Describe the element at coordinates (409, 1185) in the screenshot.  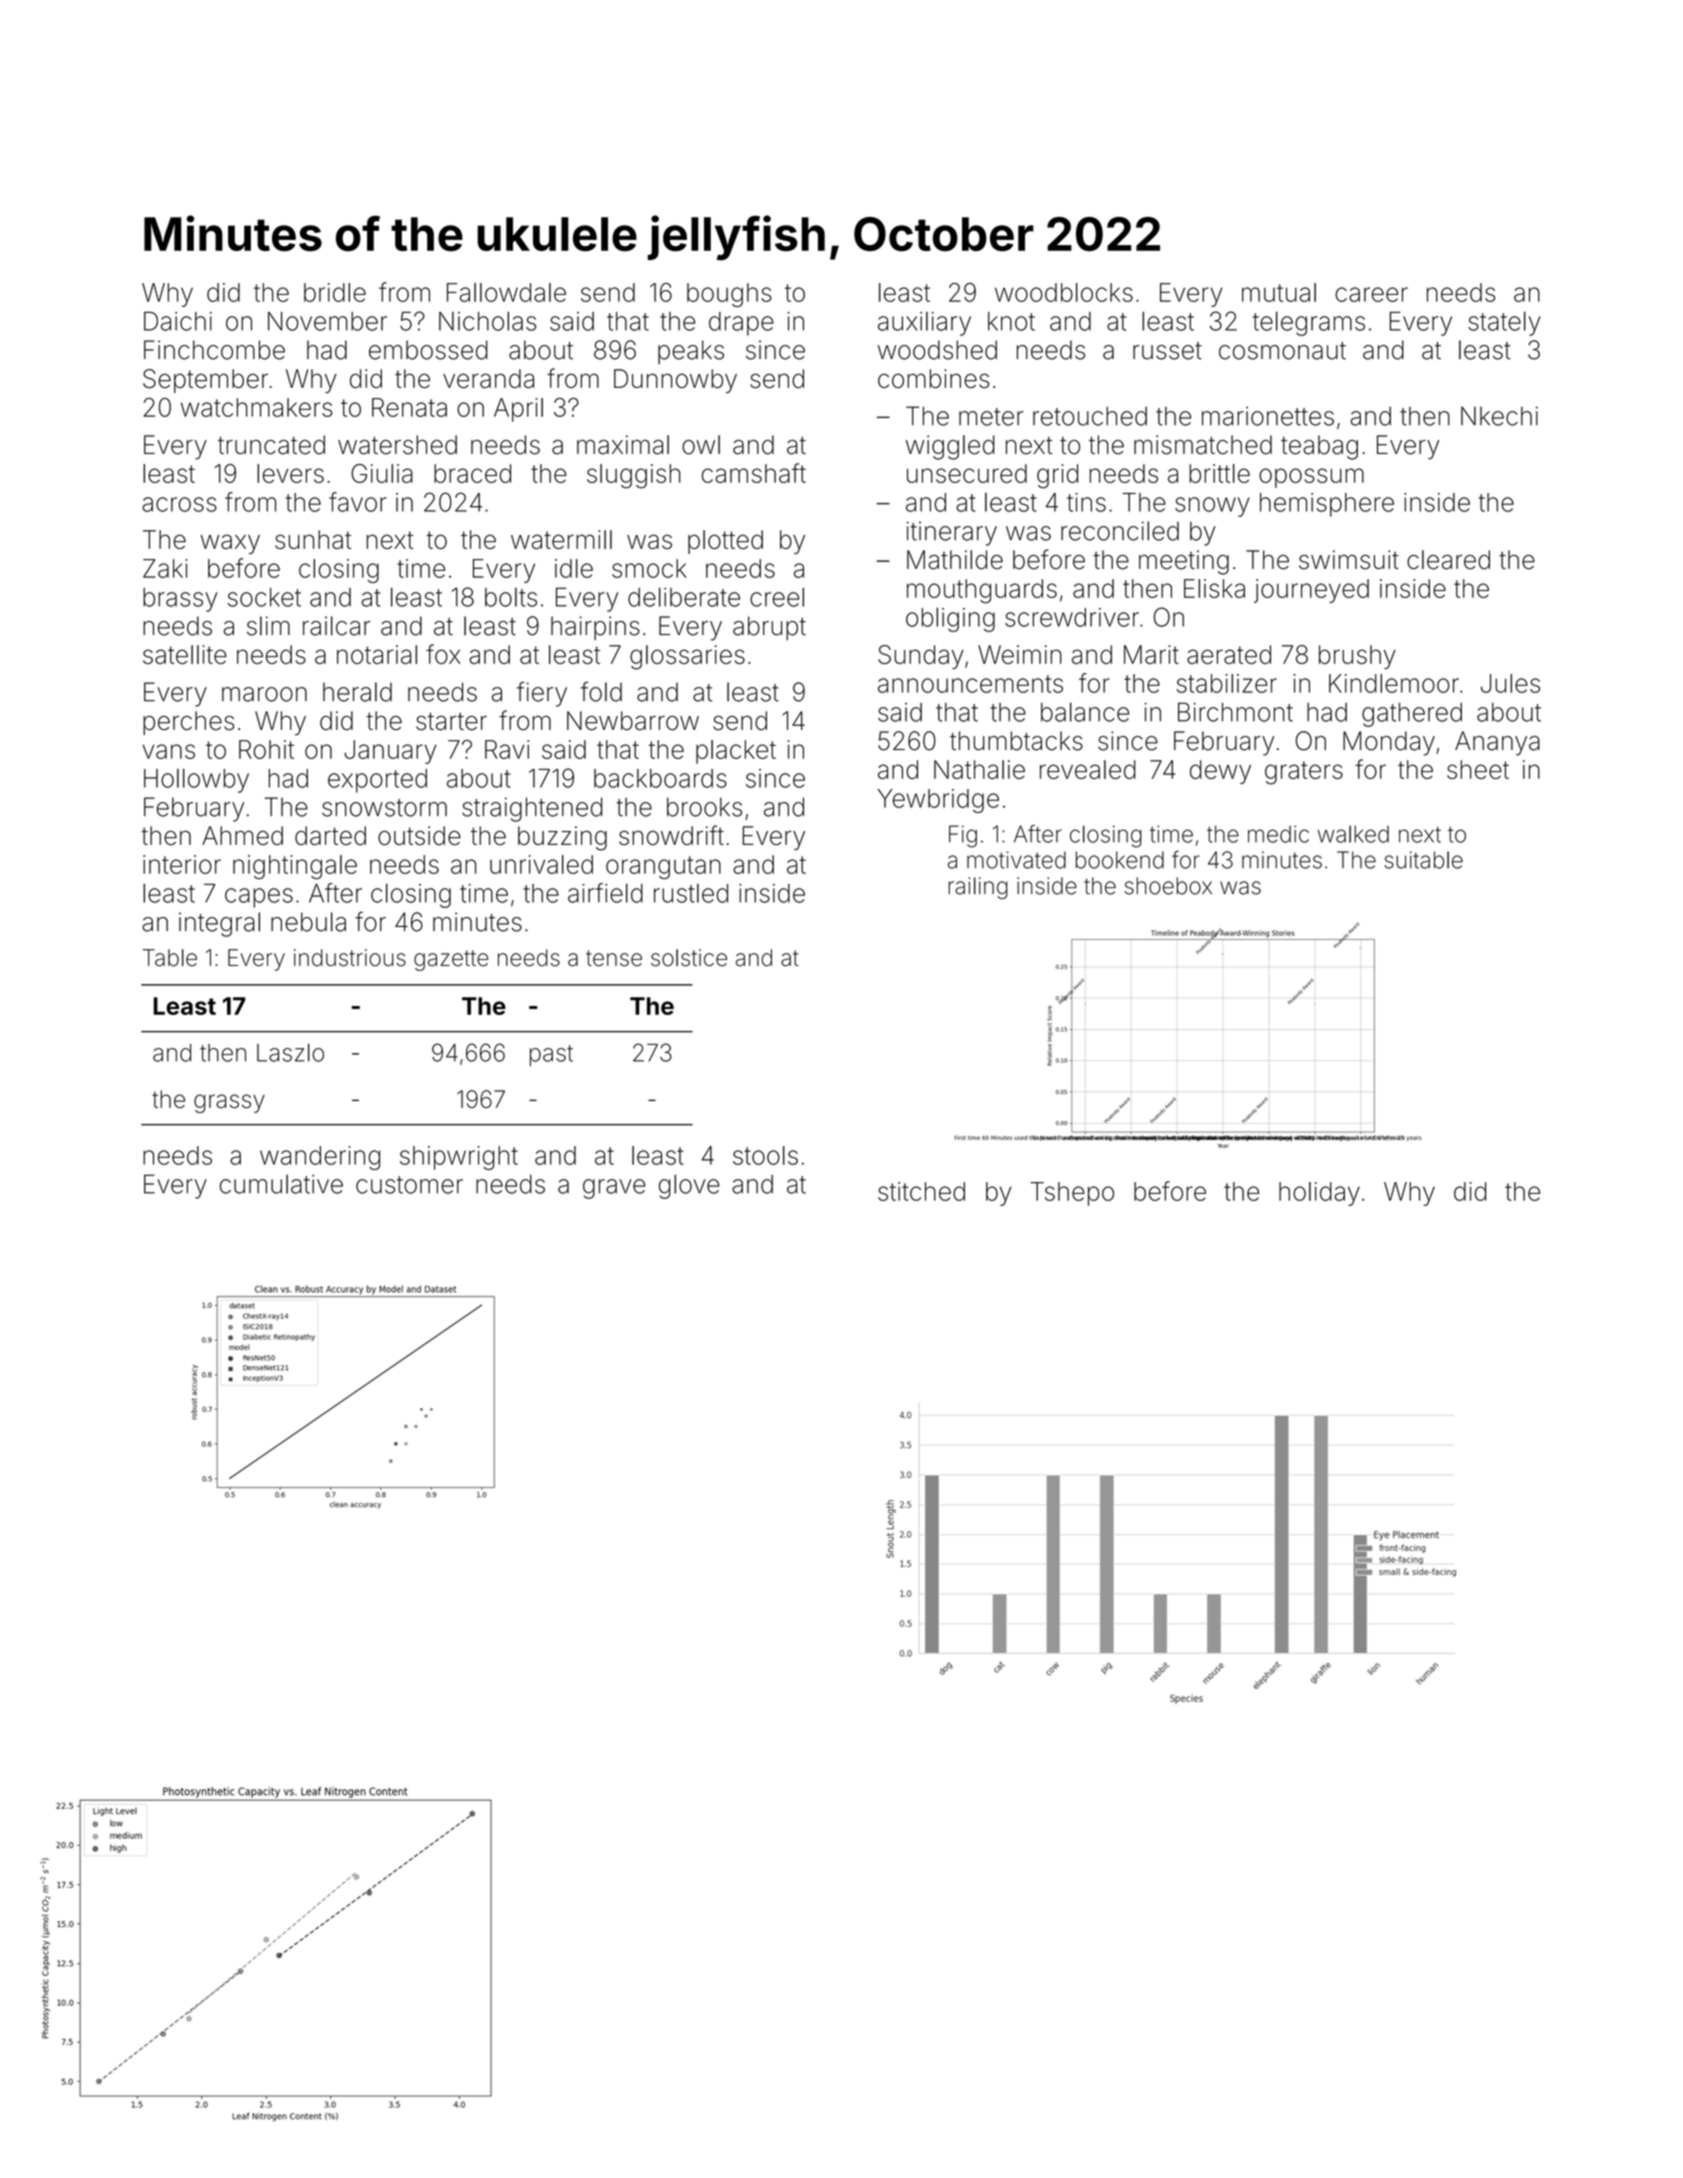
I see `customer` at that location.
